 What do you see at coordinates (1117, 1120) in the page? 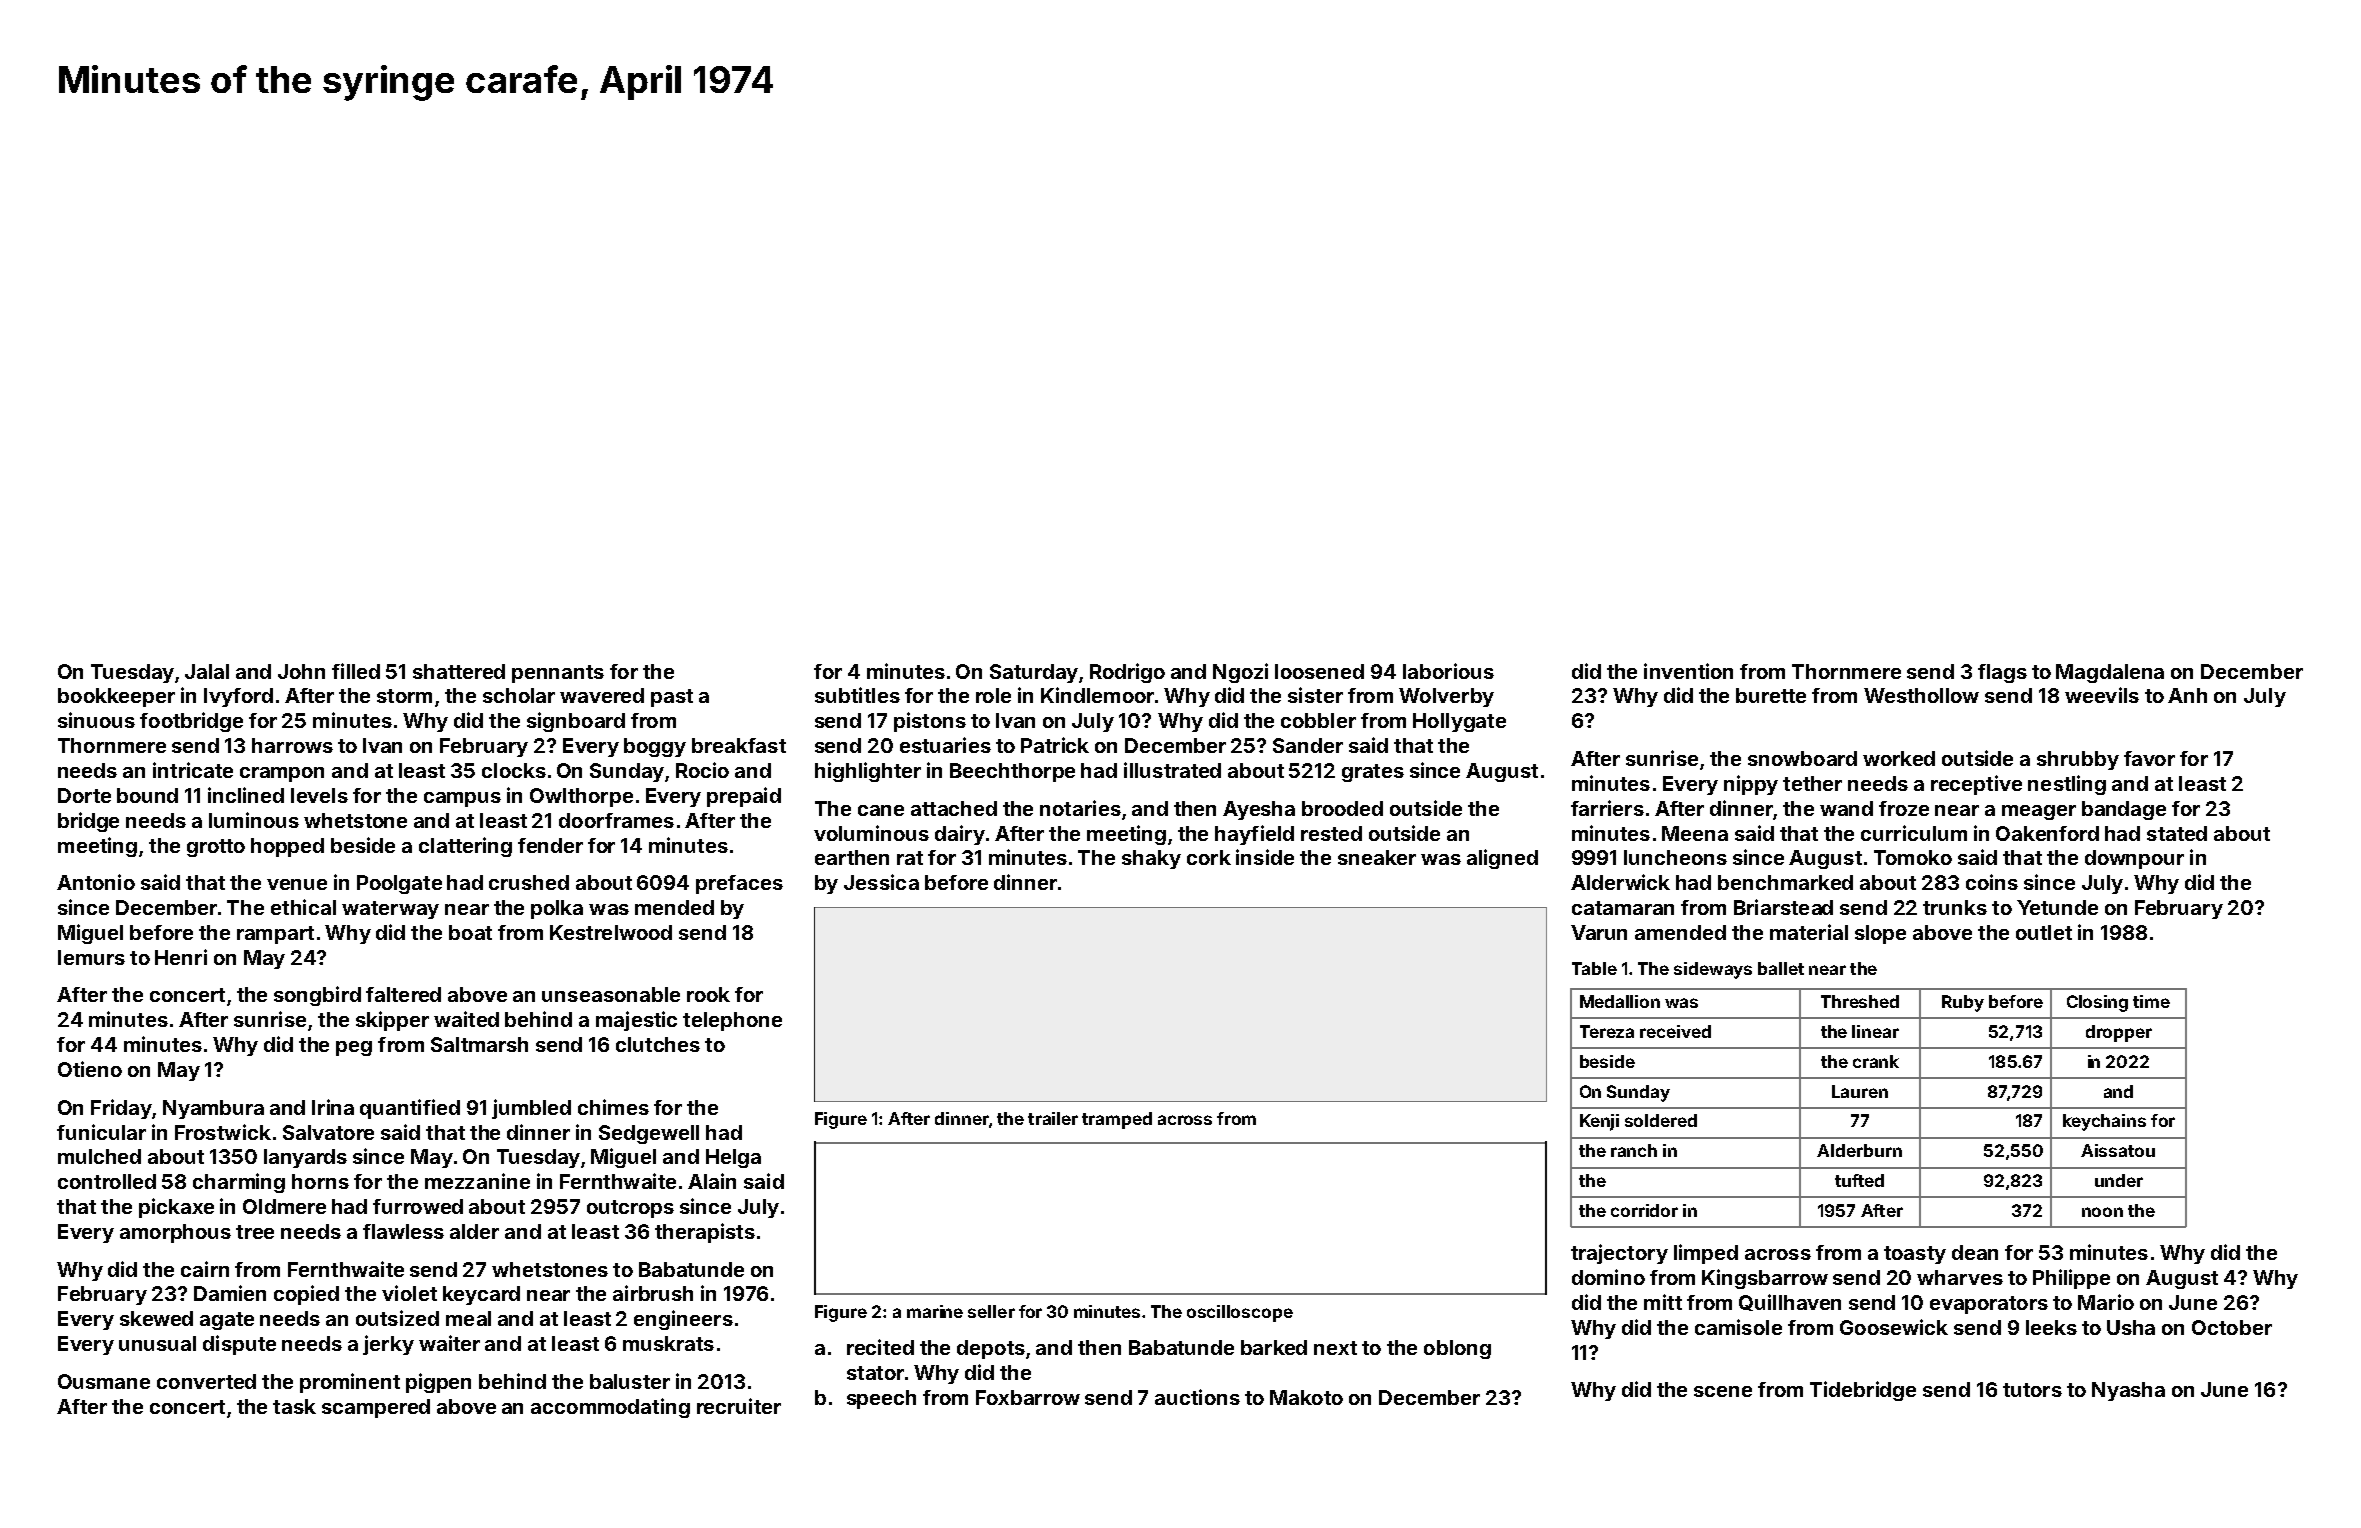
I see `tramped` at bounding box center [1117, 1120].
